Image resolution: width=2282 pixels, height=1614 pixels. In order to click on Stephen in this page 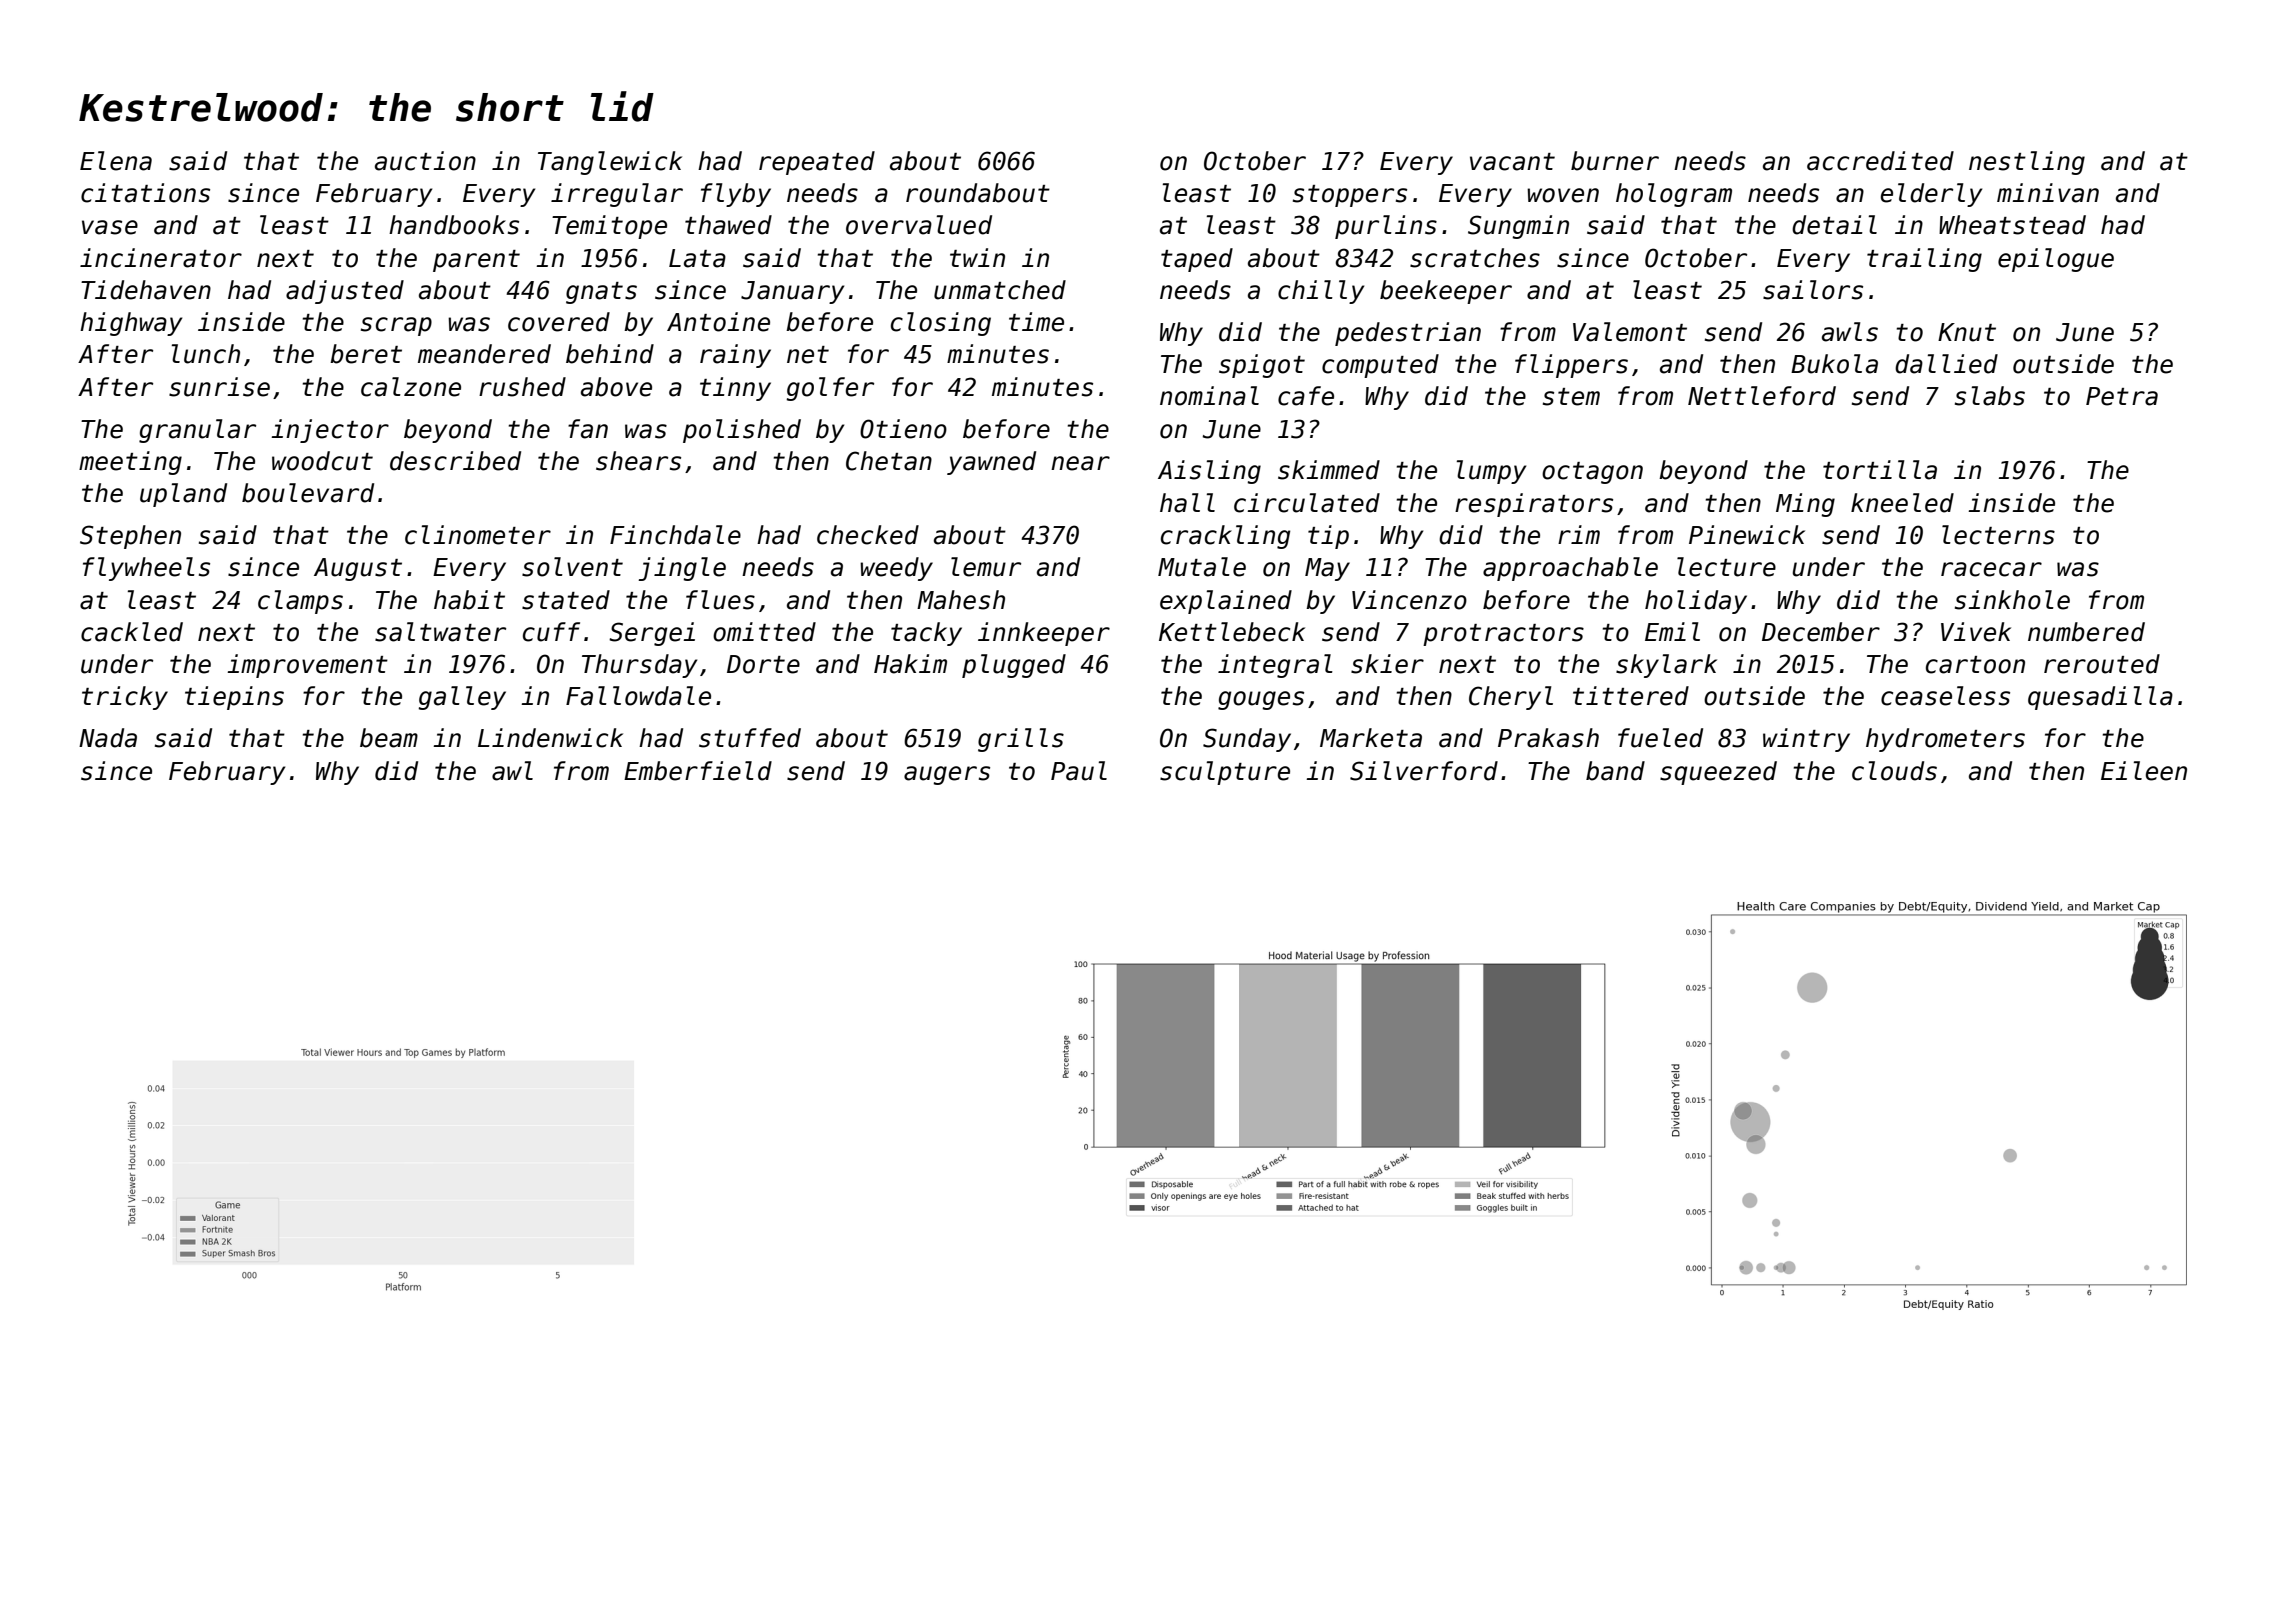, I will do `click(130, 537)`.
